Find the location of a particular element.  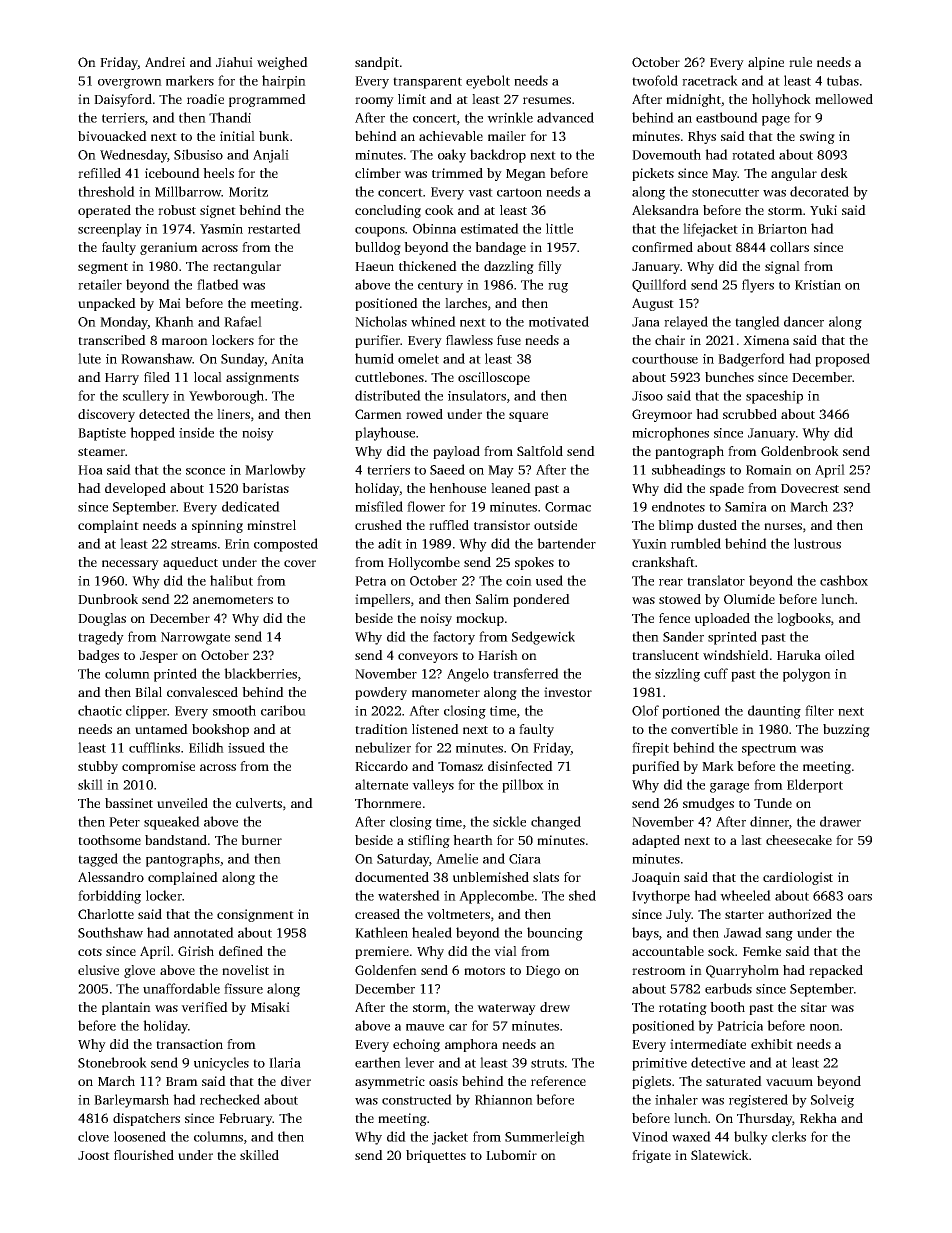

Bram is located at coordinates (182, 1081).
